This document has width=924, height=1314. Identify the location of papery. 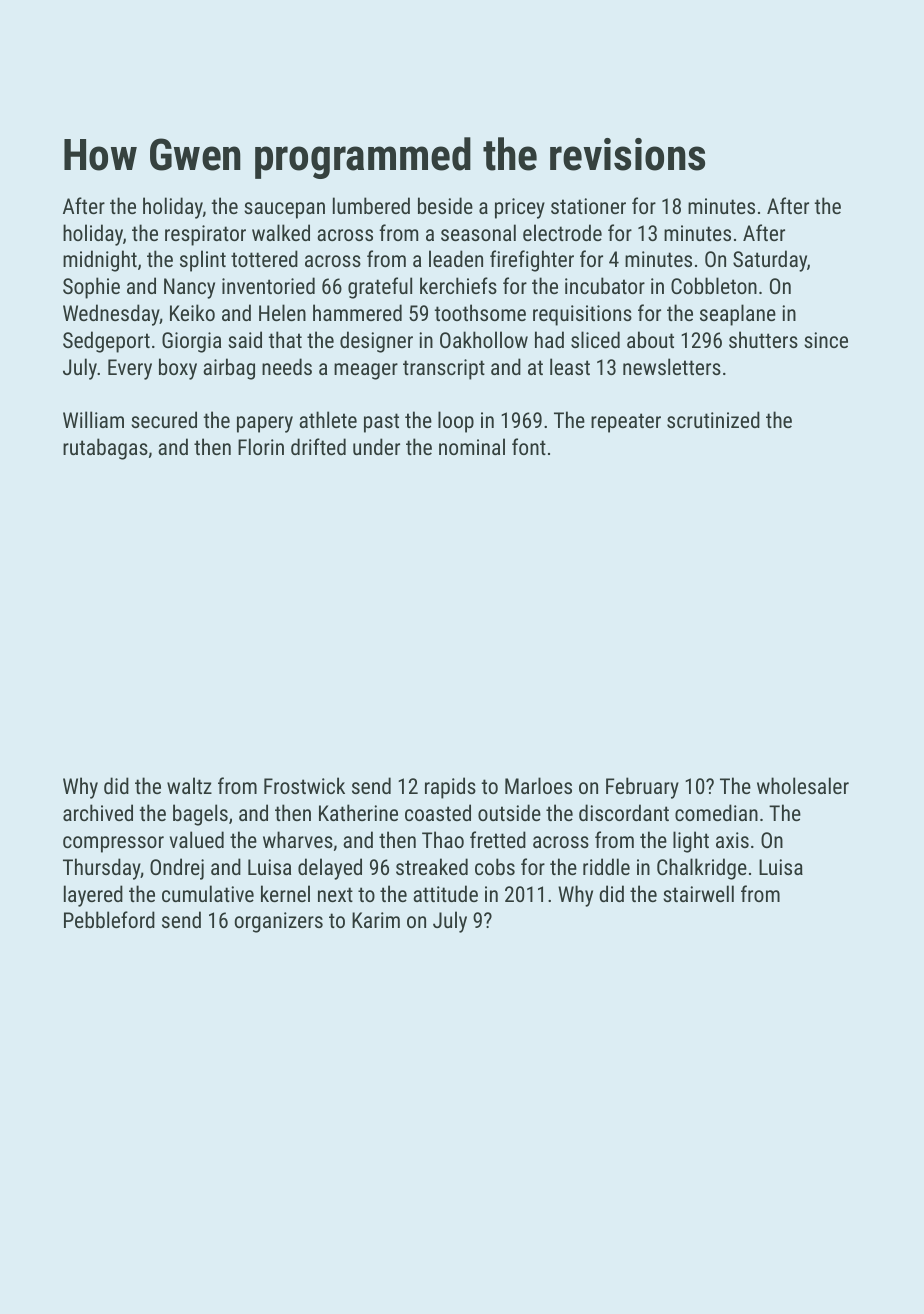
(265, 424).
